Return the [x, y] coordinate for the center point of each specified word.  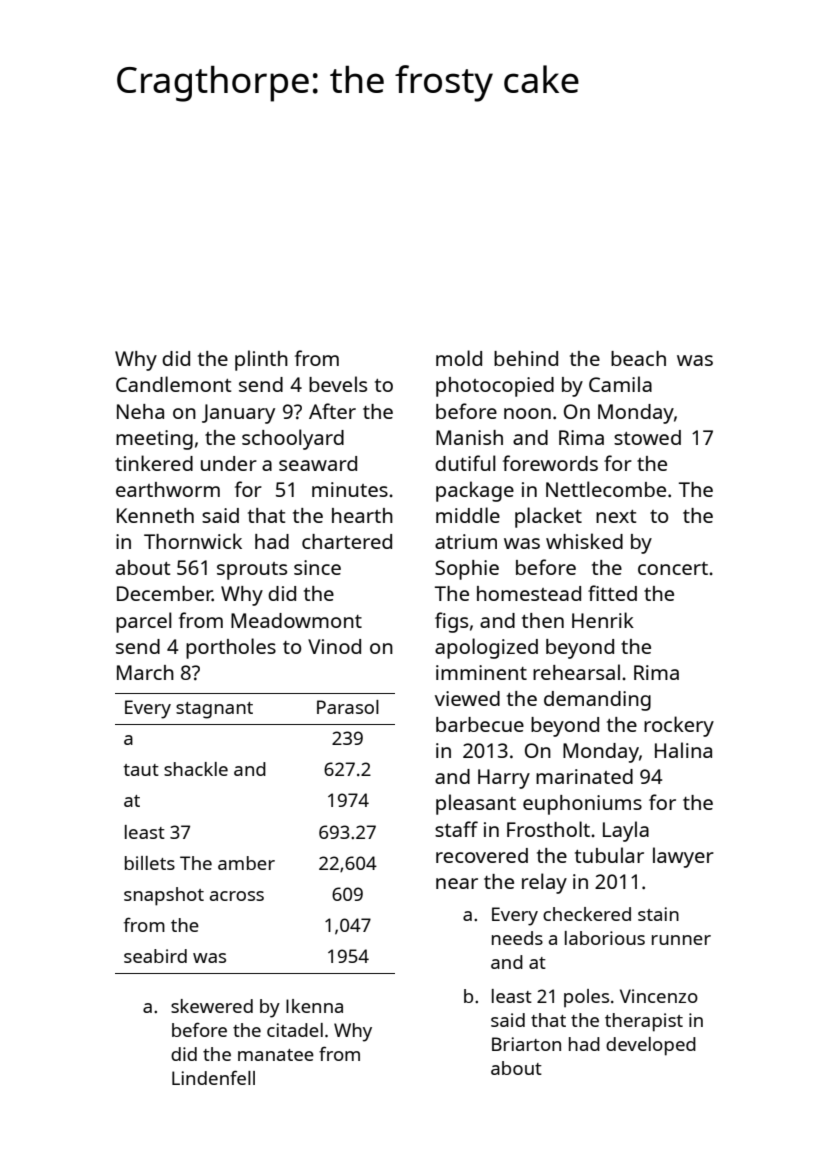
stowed [647, 437]
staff [456, 829]
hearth [362, 515]
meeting [154, 440]
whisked [584, 541]
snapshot [164, 896]
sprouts [252, 571]
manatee [276, 1055]
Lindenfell [213, 1077]
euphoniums [582, 805]
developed [651, 1046]
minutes [350, 489]
